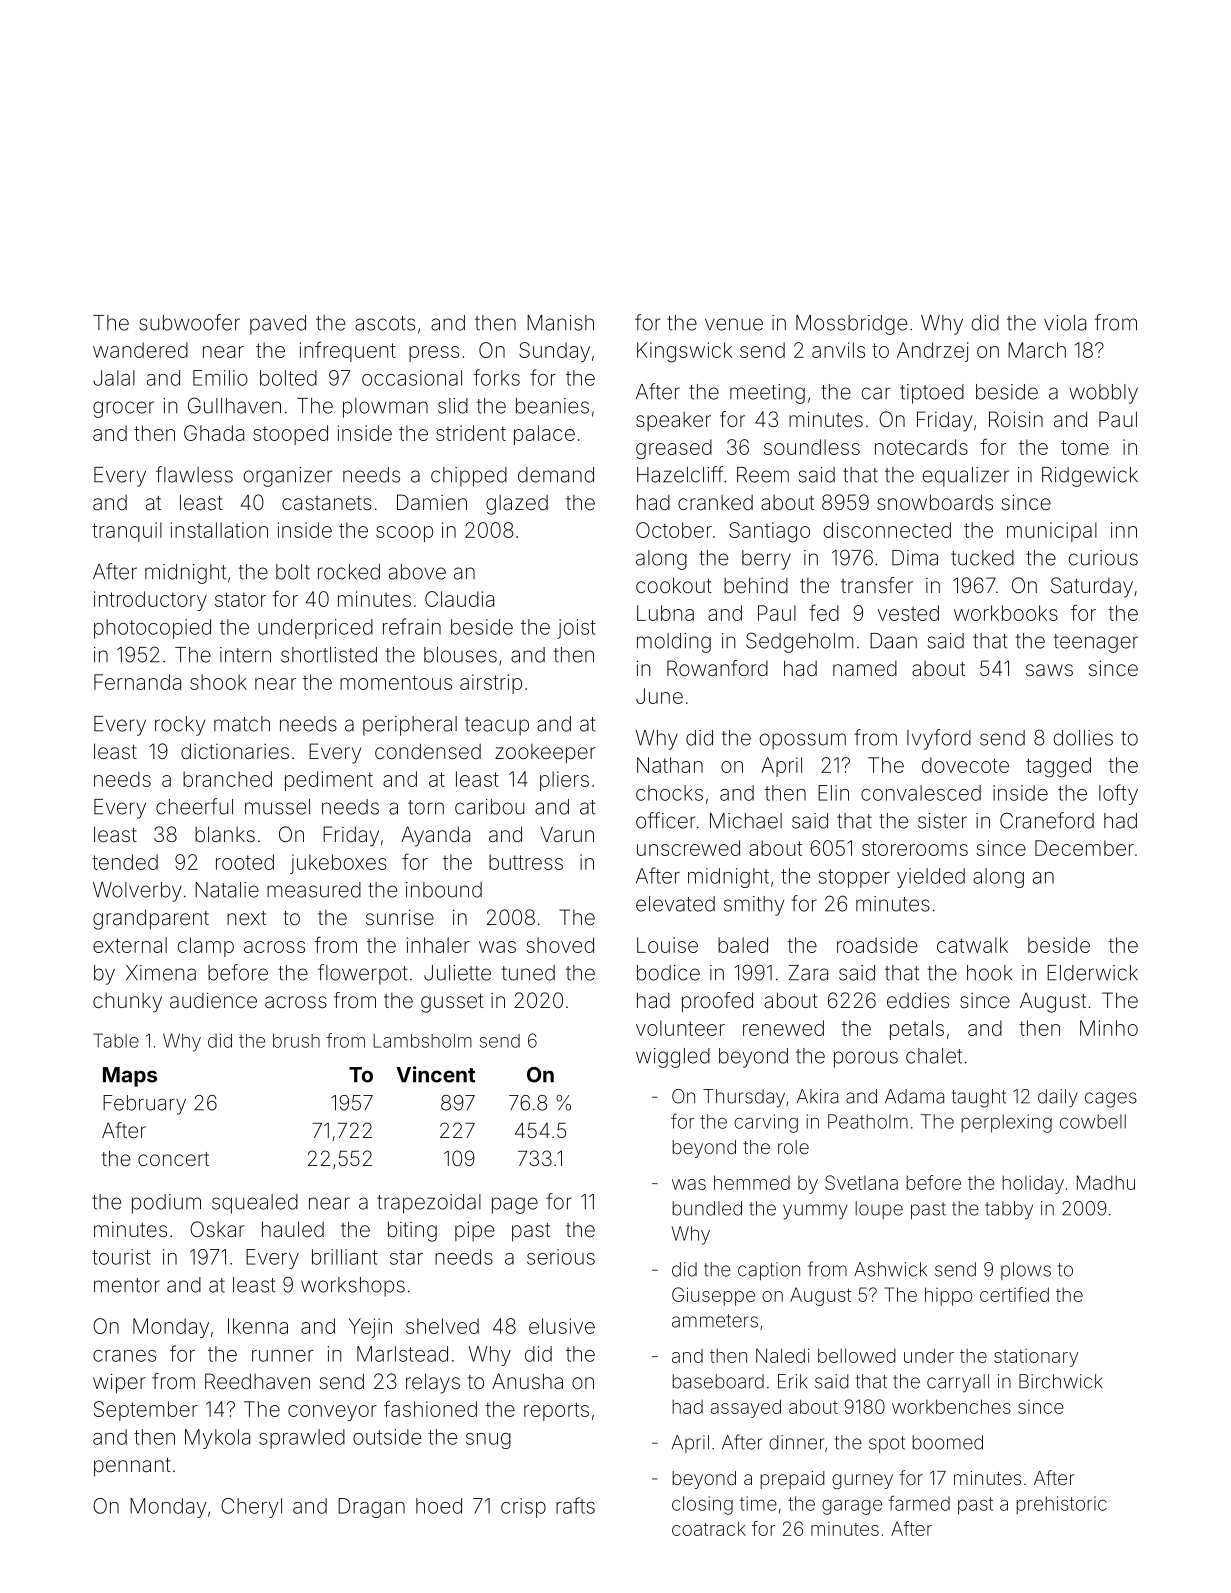 Image resolution: width=1231 pixels, height=1593 pixels. I want to click on conveyor, so click(332, 1413).
